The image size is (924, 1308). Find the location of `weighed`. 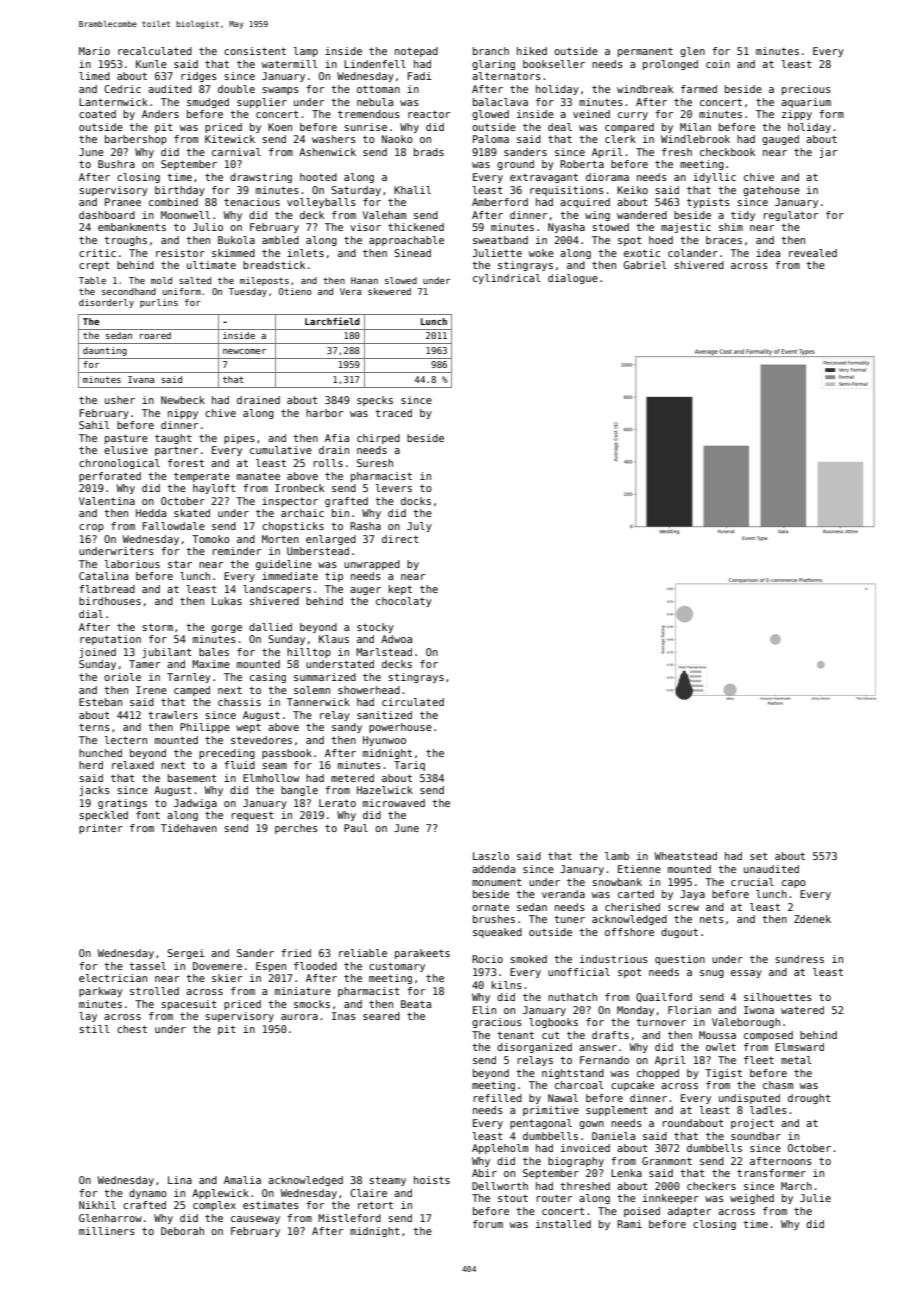

weighed is located at coordinates (752, 1199).
